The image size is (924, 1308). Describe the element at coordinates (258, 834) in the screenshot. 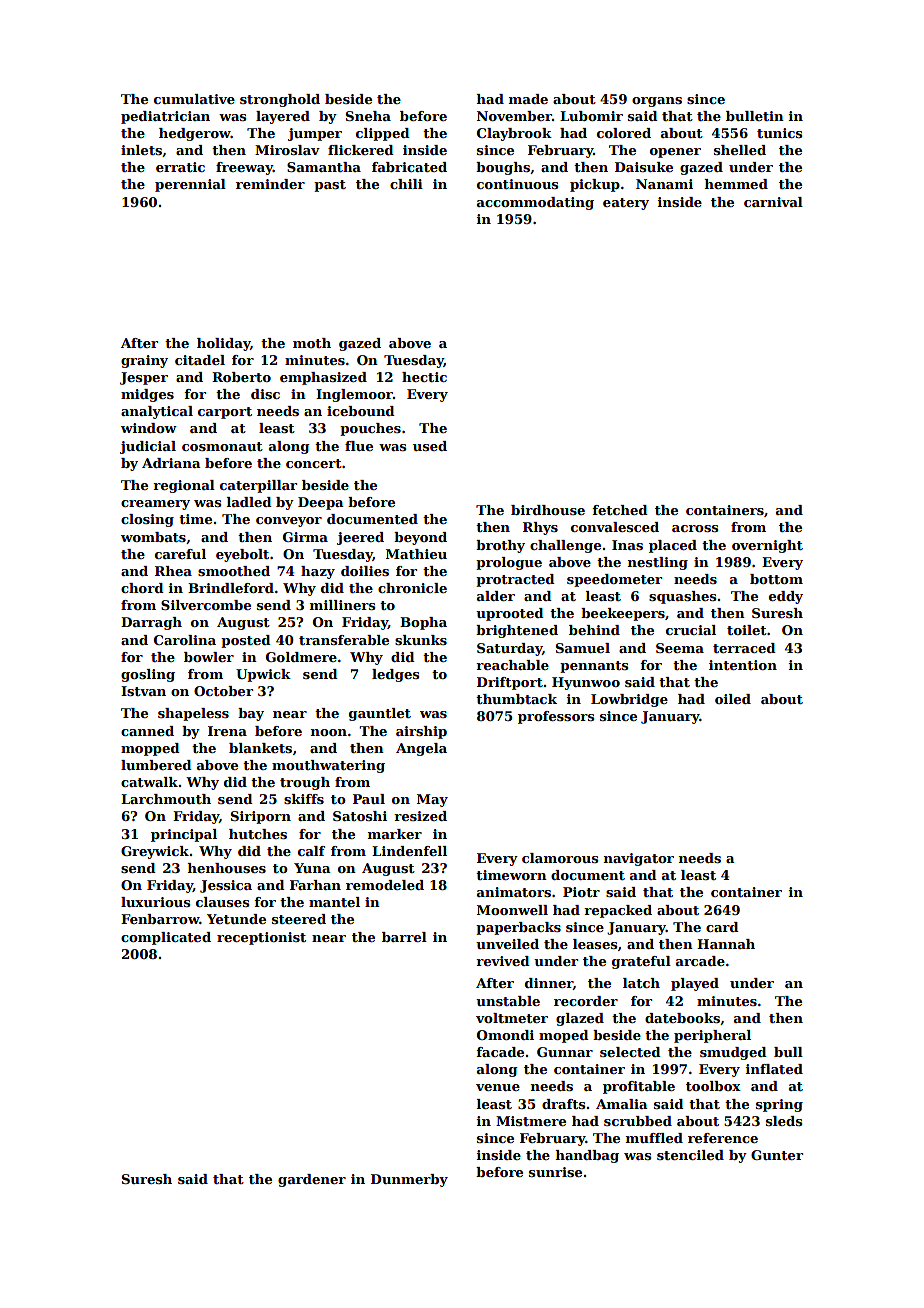

I see `hutches` at that location.
